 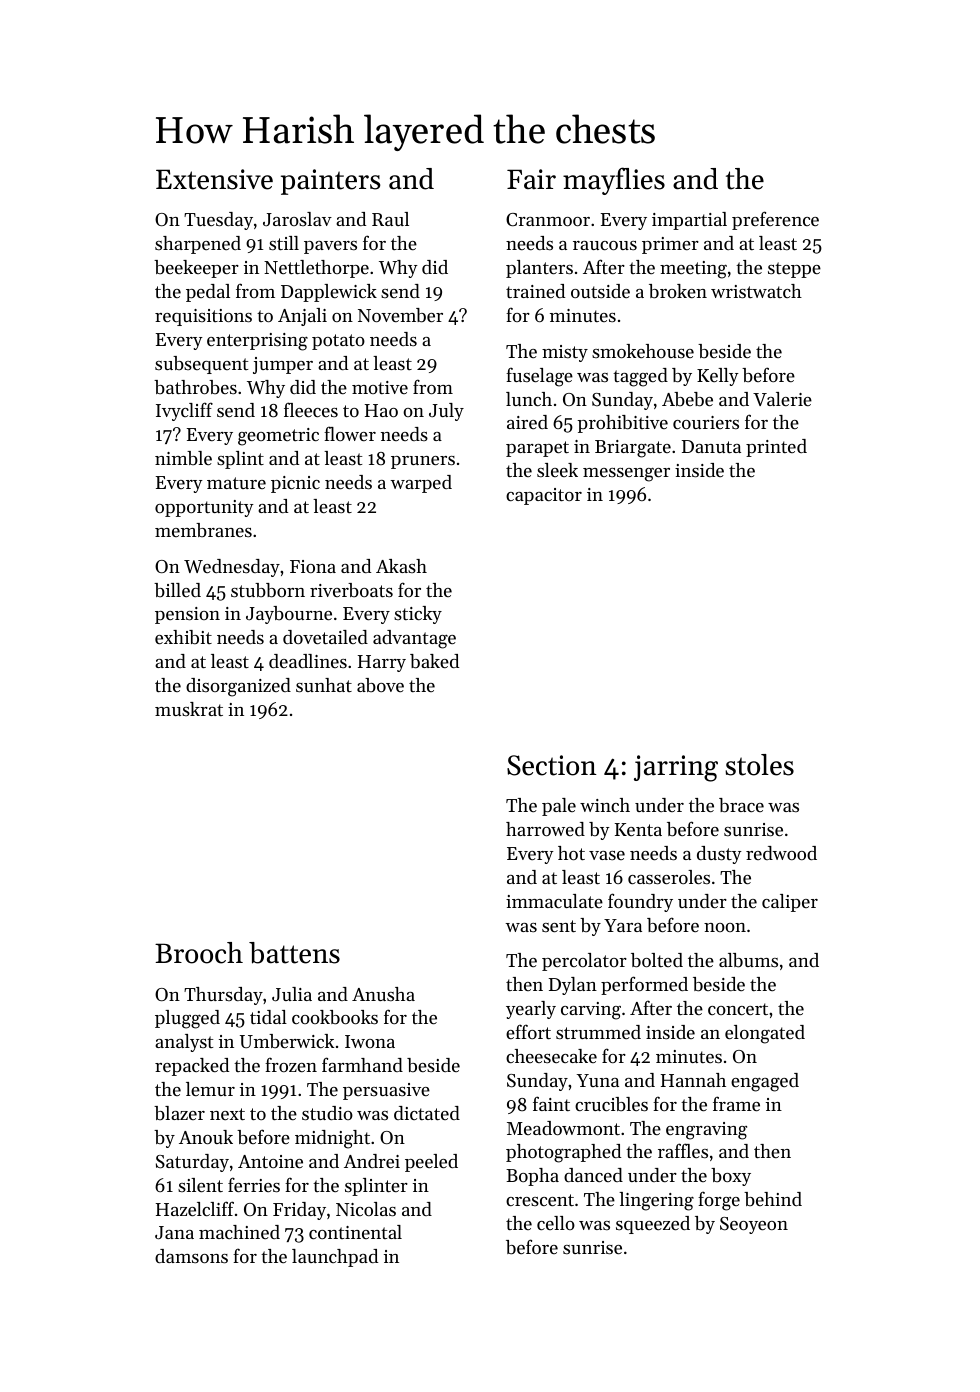 I want to click on Friday, so click(x=299, y=1211).
